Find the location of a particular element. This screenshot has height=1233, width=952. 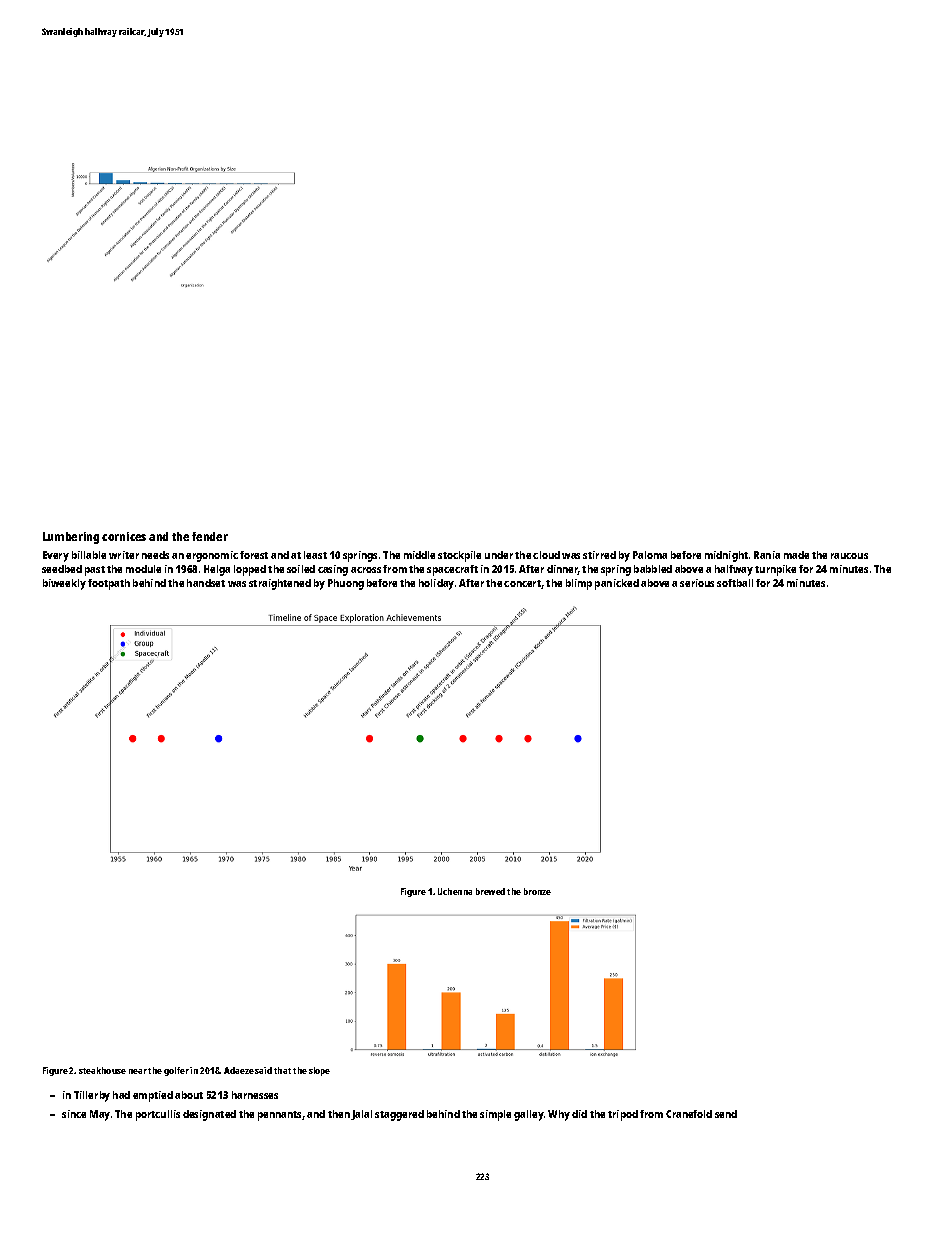

softball is located at coordinates (735, 583).
